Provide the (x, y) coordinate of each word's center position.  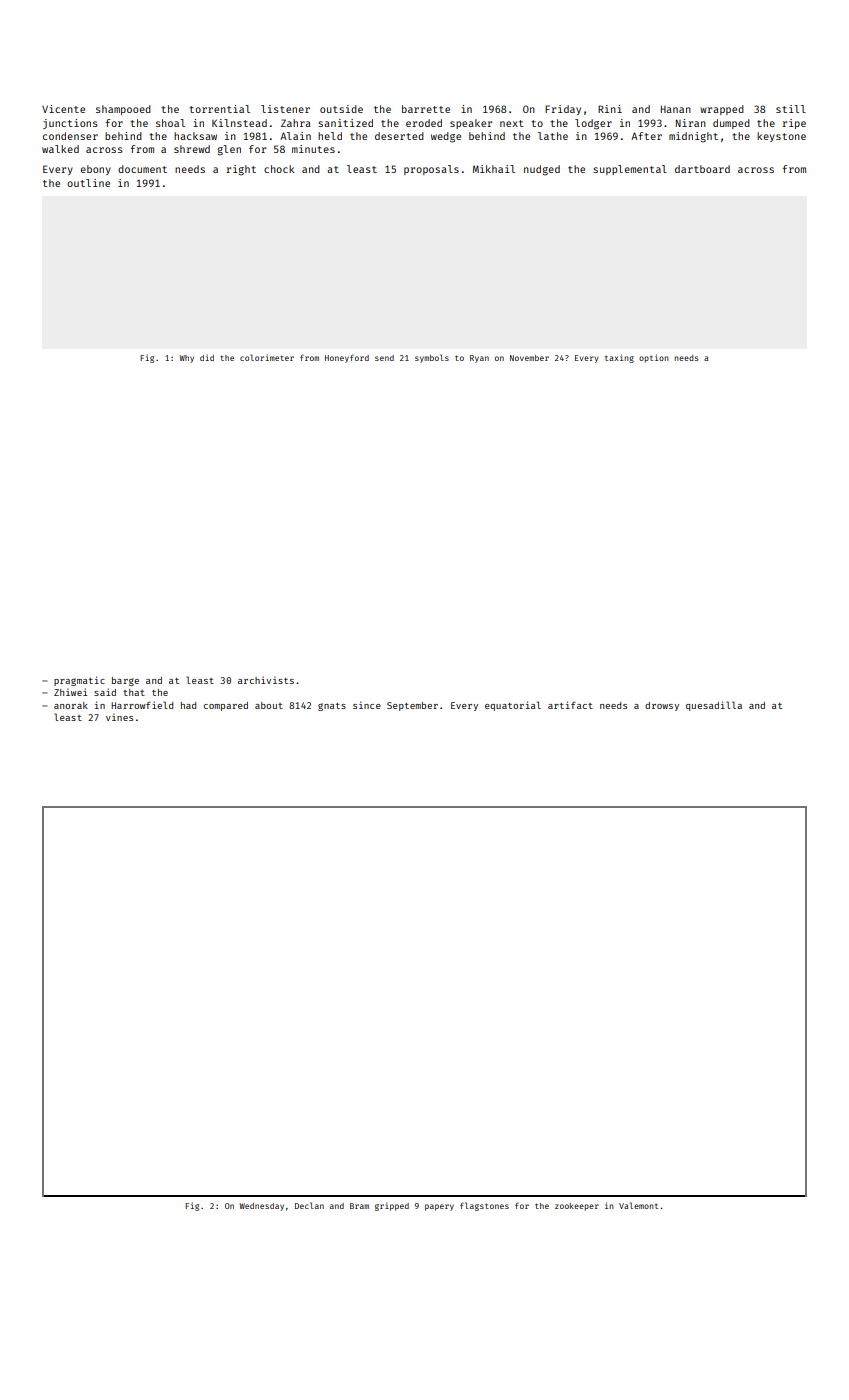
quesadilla (714, 706)
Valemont (638, 1205)
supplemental (630, 170)
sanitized (345, 123)
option (654, 358)
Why (186, 359)
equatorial (513, 706)
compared (226, 706)
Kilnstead (239, 123)
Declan (309, 1205)
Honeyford (347, 358)
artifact (570, 705)
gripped (392, 1206)
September (412, 706)
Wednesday (261, 1207)
